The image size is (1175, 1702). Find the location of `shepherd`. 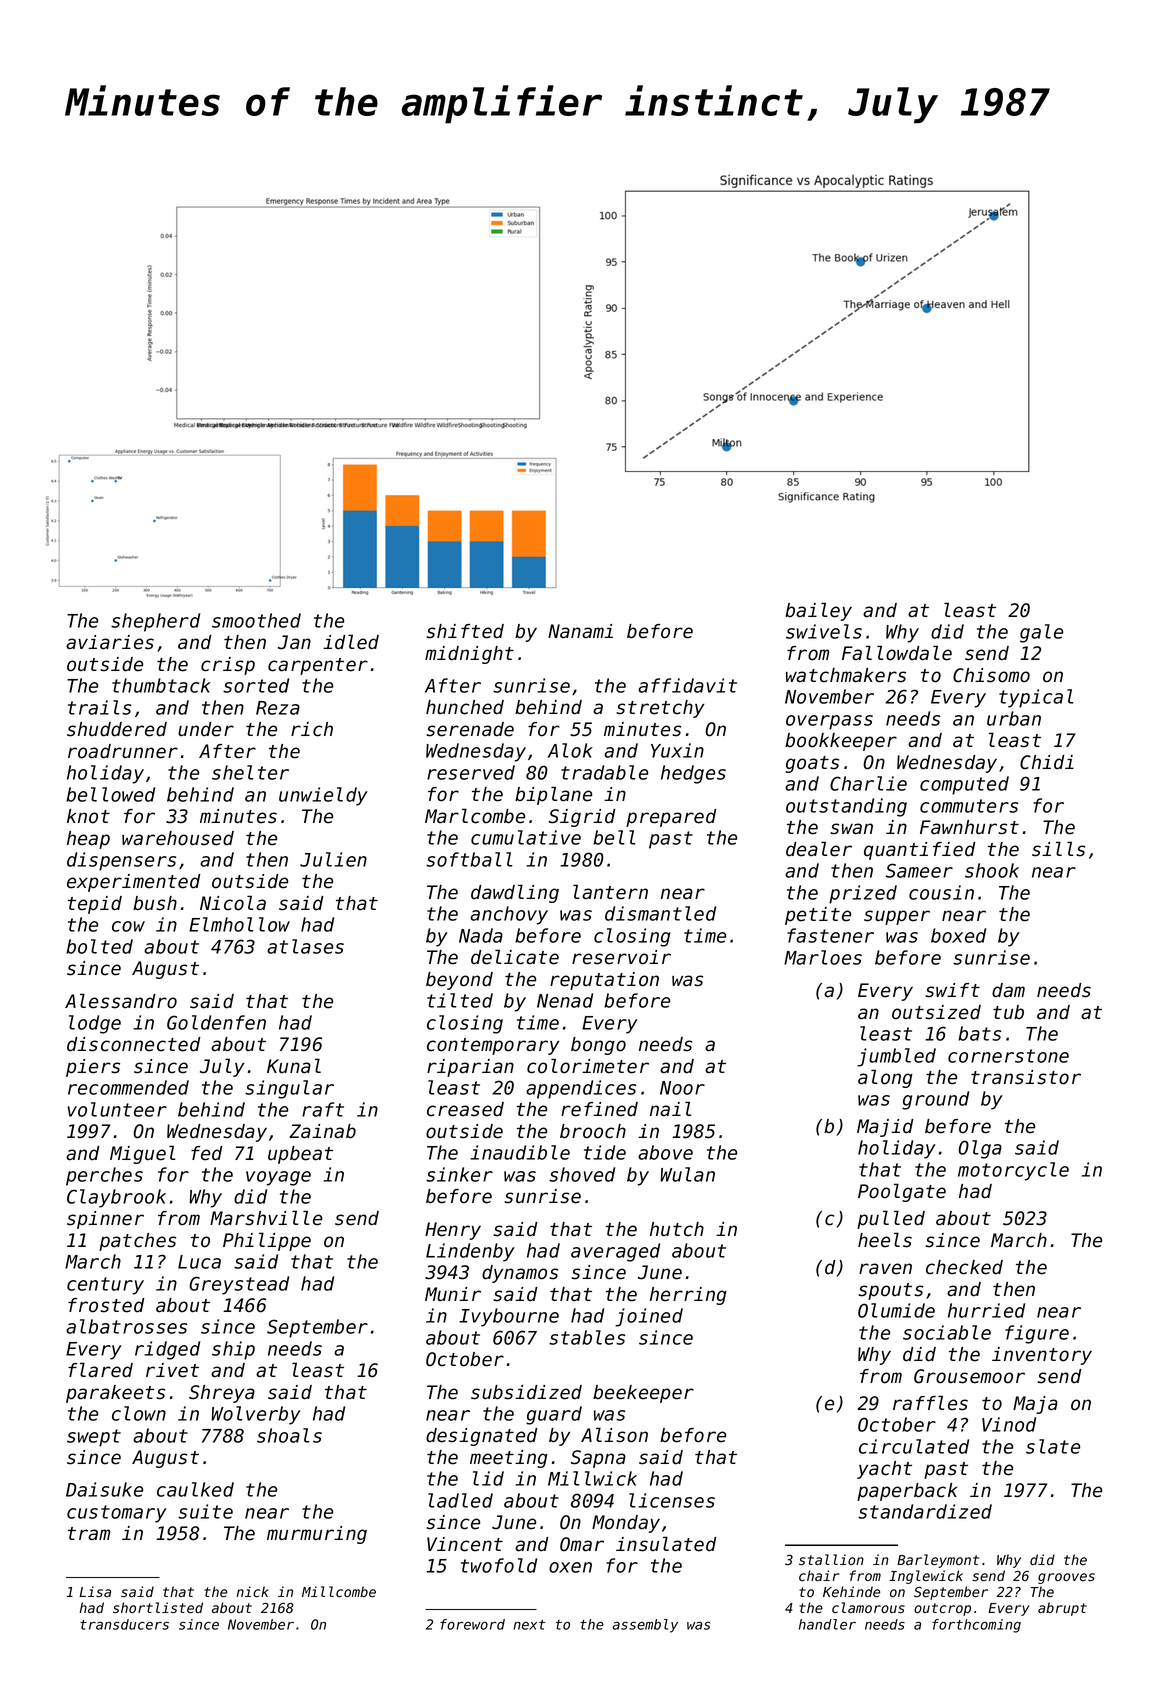

shepherd is located at coordinates (155, 622).
